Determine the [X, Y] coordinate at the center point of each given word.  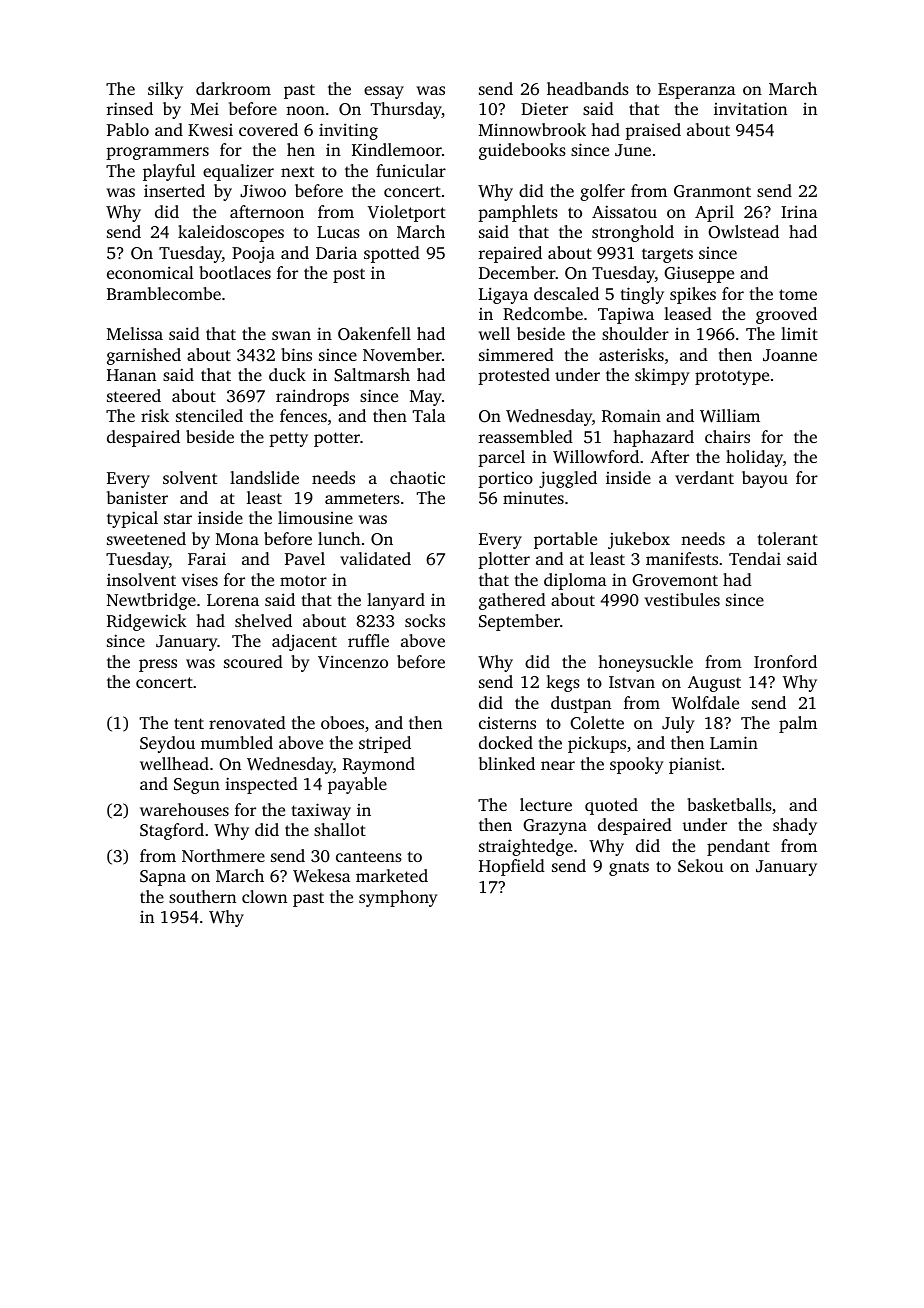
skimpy [662, 376]
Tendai [755, 558]
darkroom [233, 88]
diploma [575, 581]
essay [384, 92]
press [158, 665]
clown [264, 896]
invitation [750, 108]
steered [134, 395]
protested [514, 376]
